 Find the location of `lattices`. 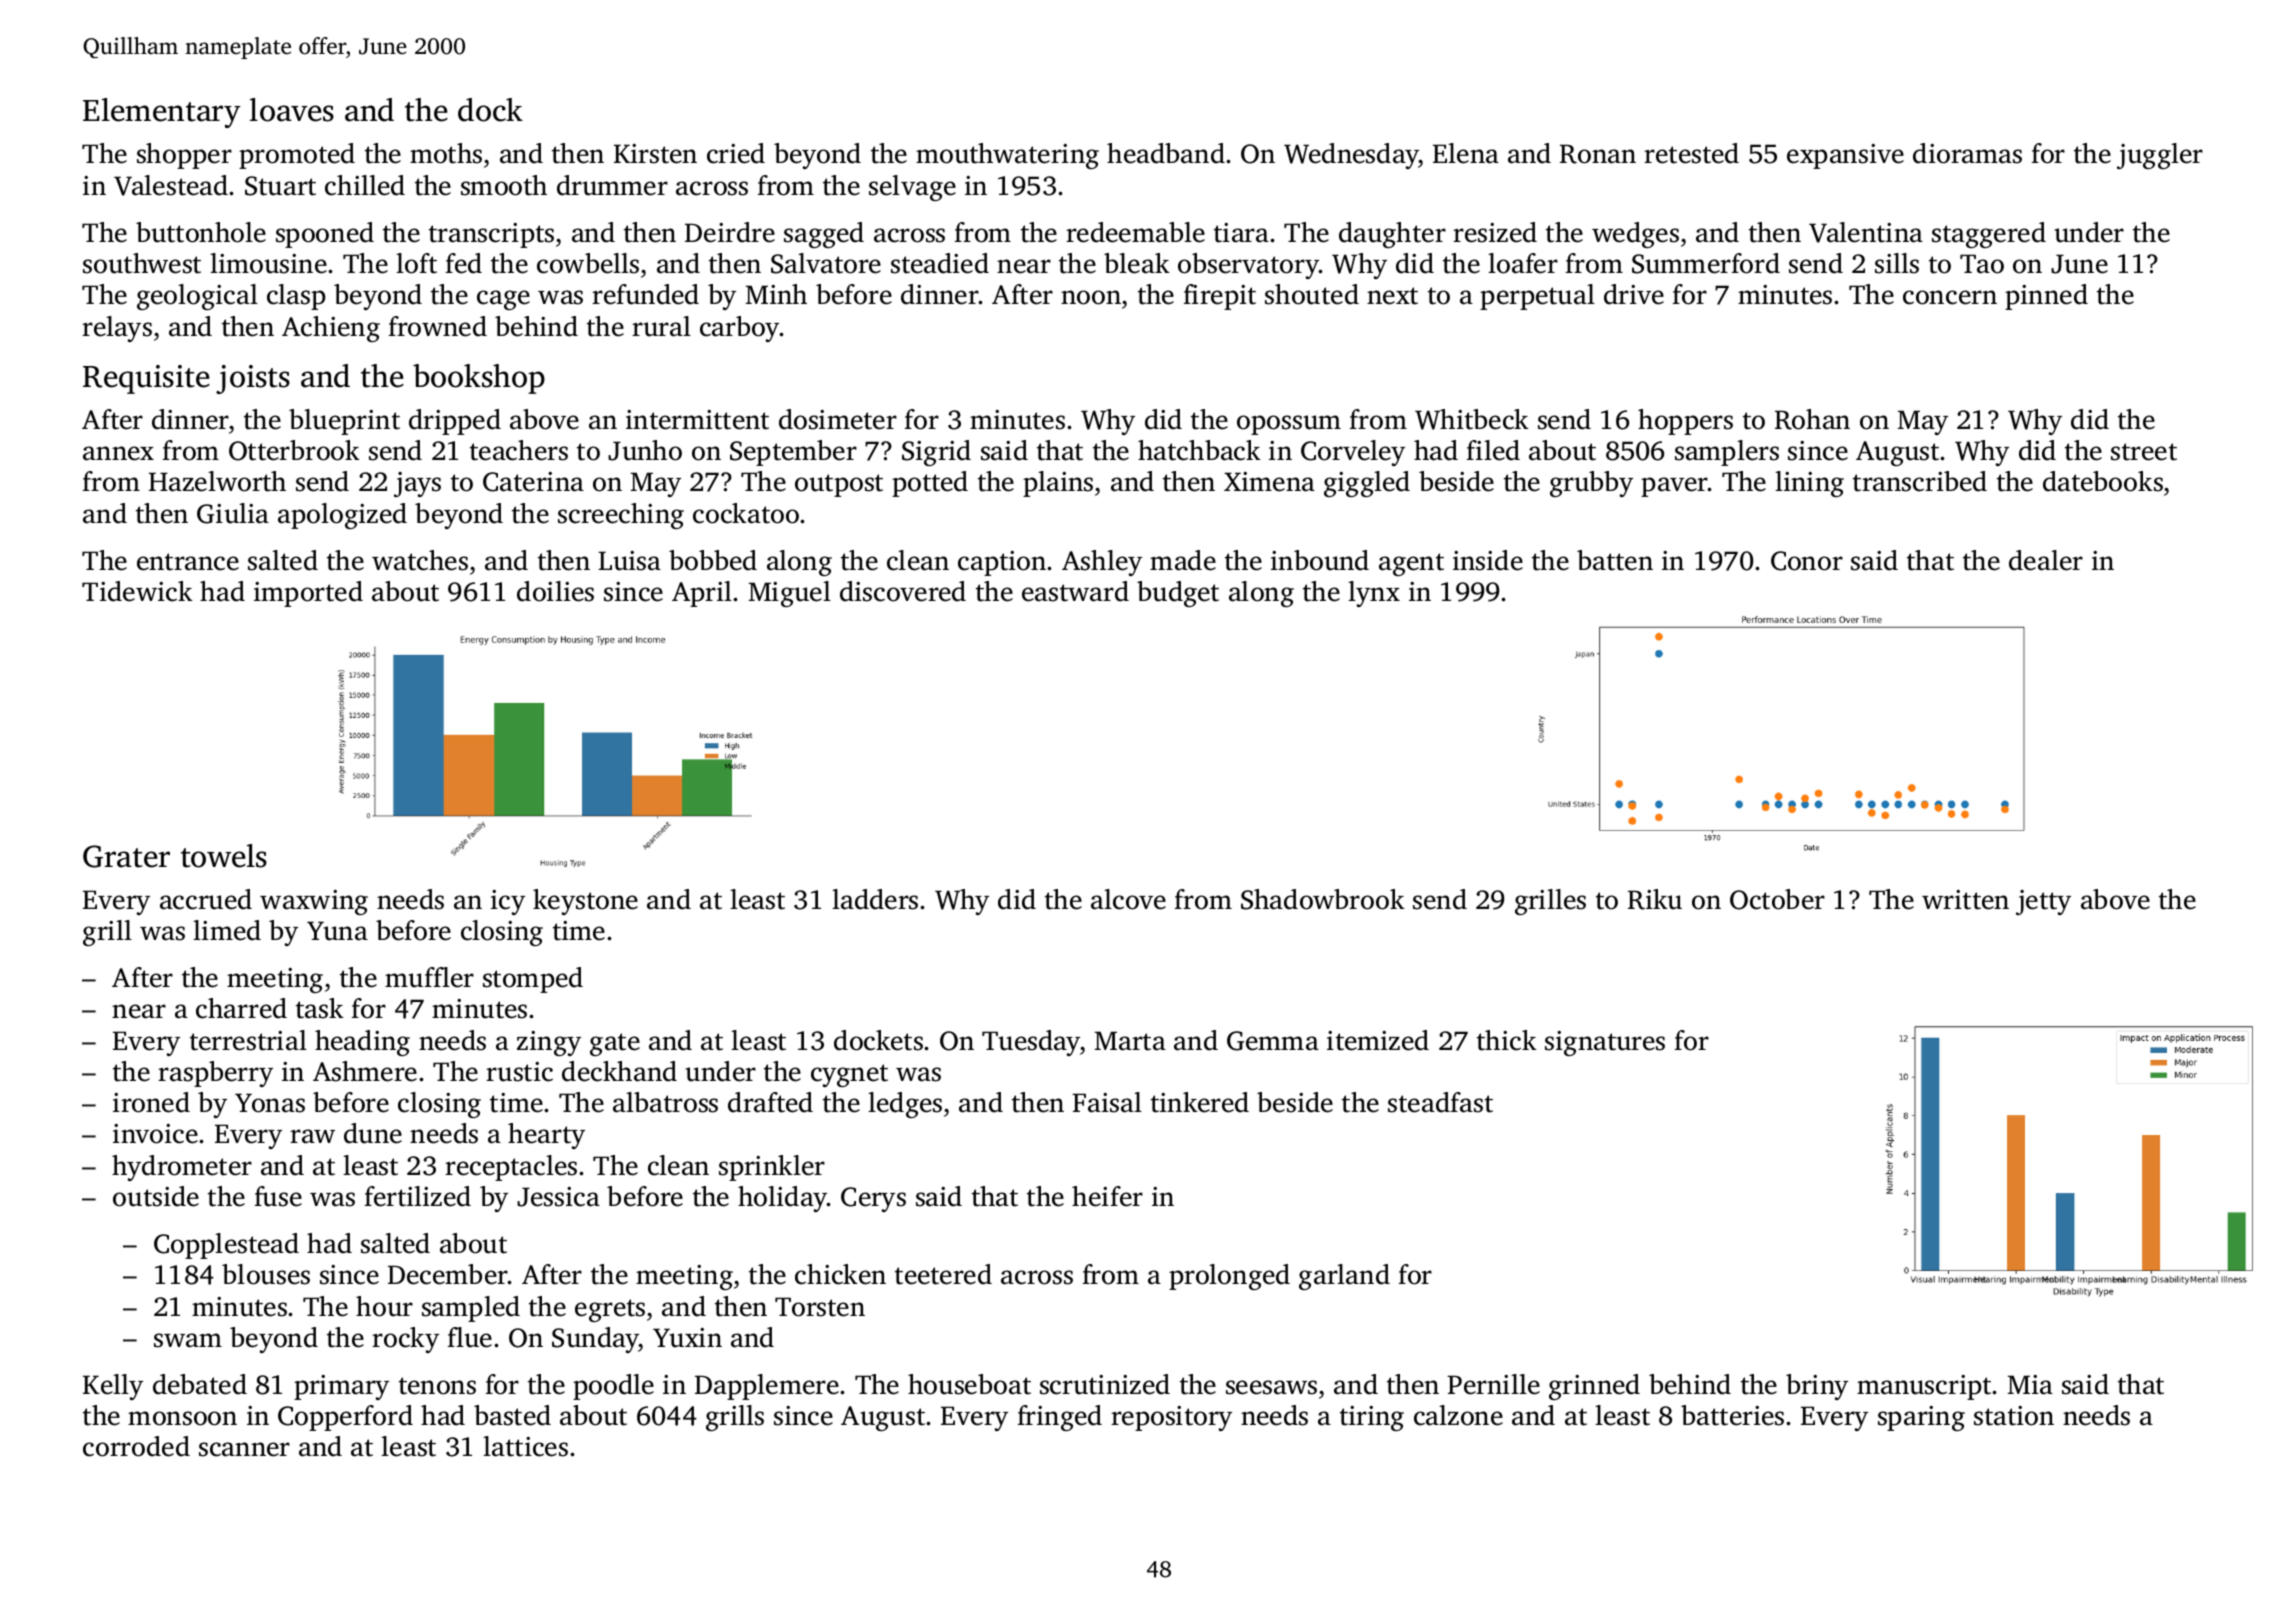

lattices is located at coordinates (525, 1446).
